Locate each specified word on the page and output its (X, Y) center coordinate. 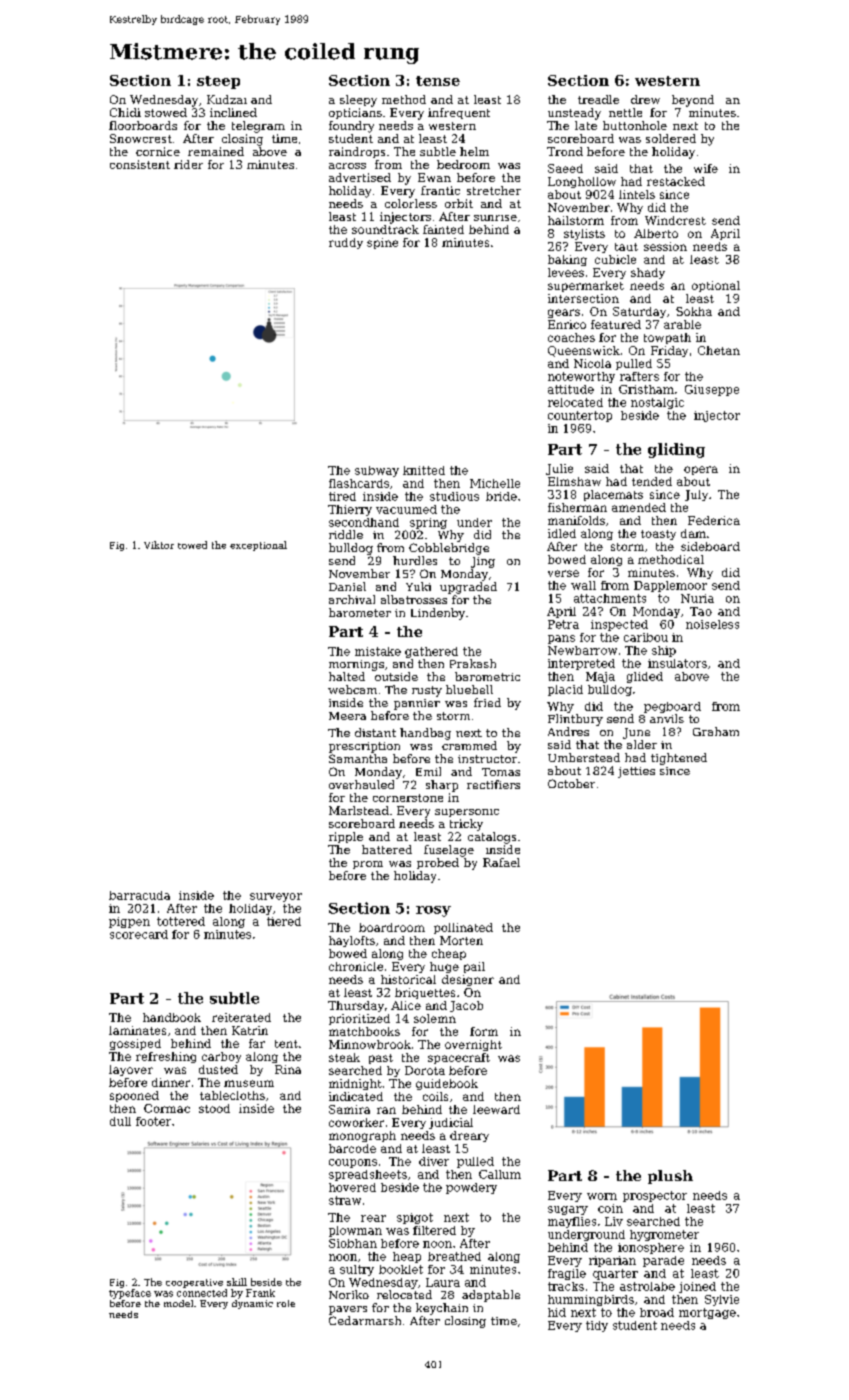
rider (188, 164)
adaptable (491, 1296)
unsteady (574, 114)
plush (670, 1177)
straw (345, 1200)
